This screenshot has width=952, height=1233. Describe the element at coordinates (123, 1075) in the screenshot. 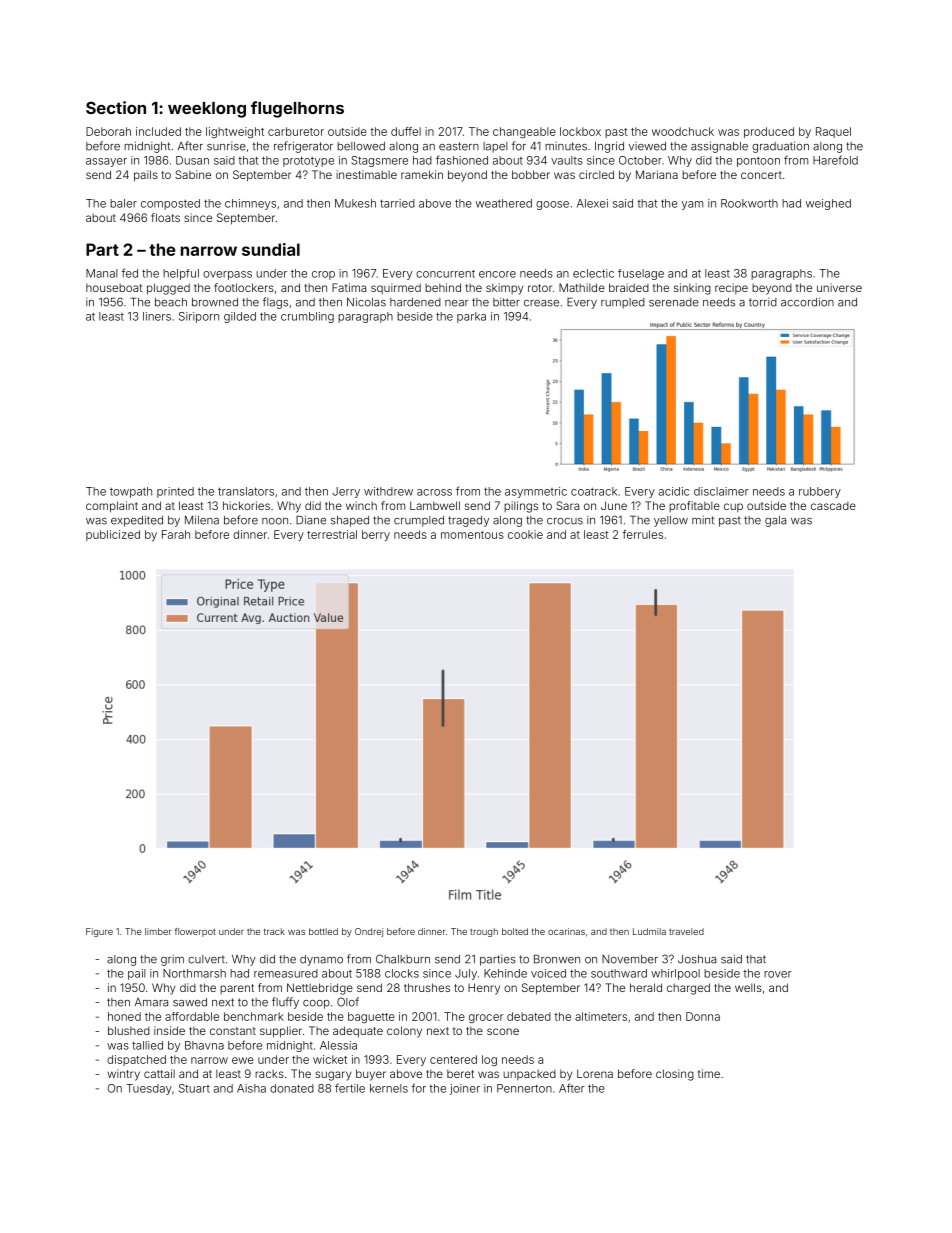

I see `wintry` at that location.
